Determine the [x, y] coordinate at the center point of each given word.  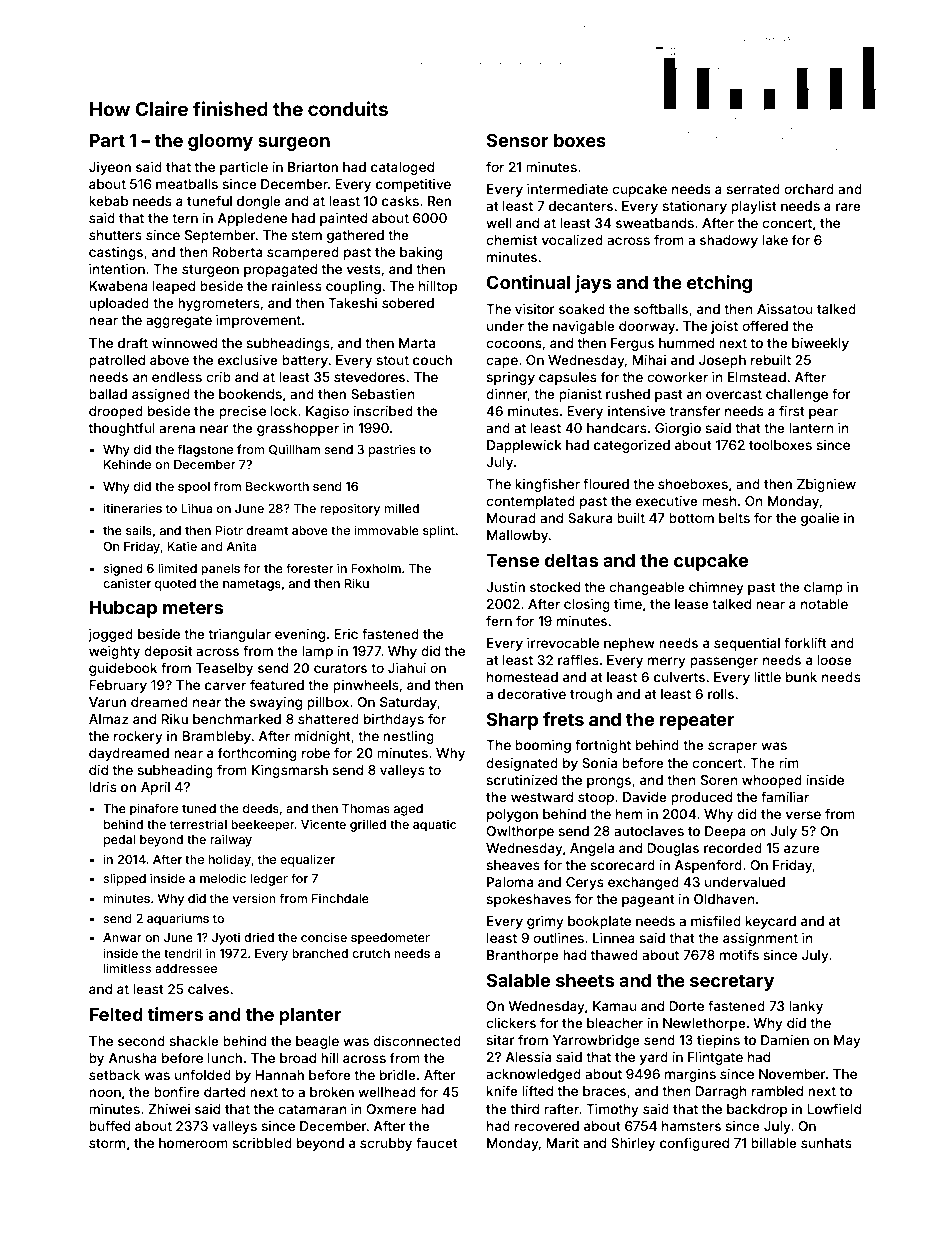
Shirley [633, 1144]
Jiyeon [110, 168]
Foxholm [376, 568]
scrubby [386, 1144]
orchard [809, 189]
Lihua [197, 508]
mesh [719, 501]
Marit [562, 1143]
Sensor [517, 140]
